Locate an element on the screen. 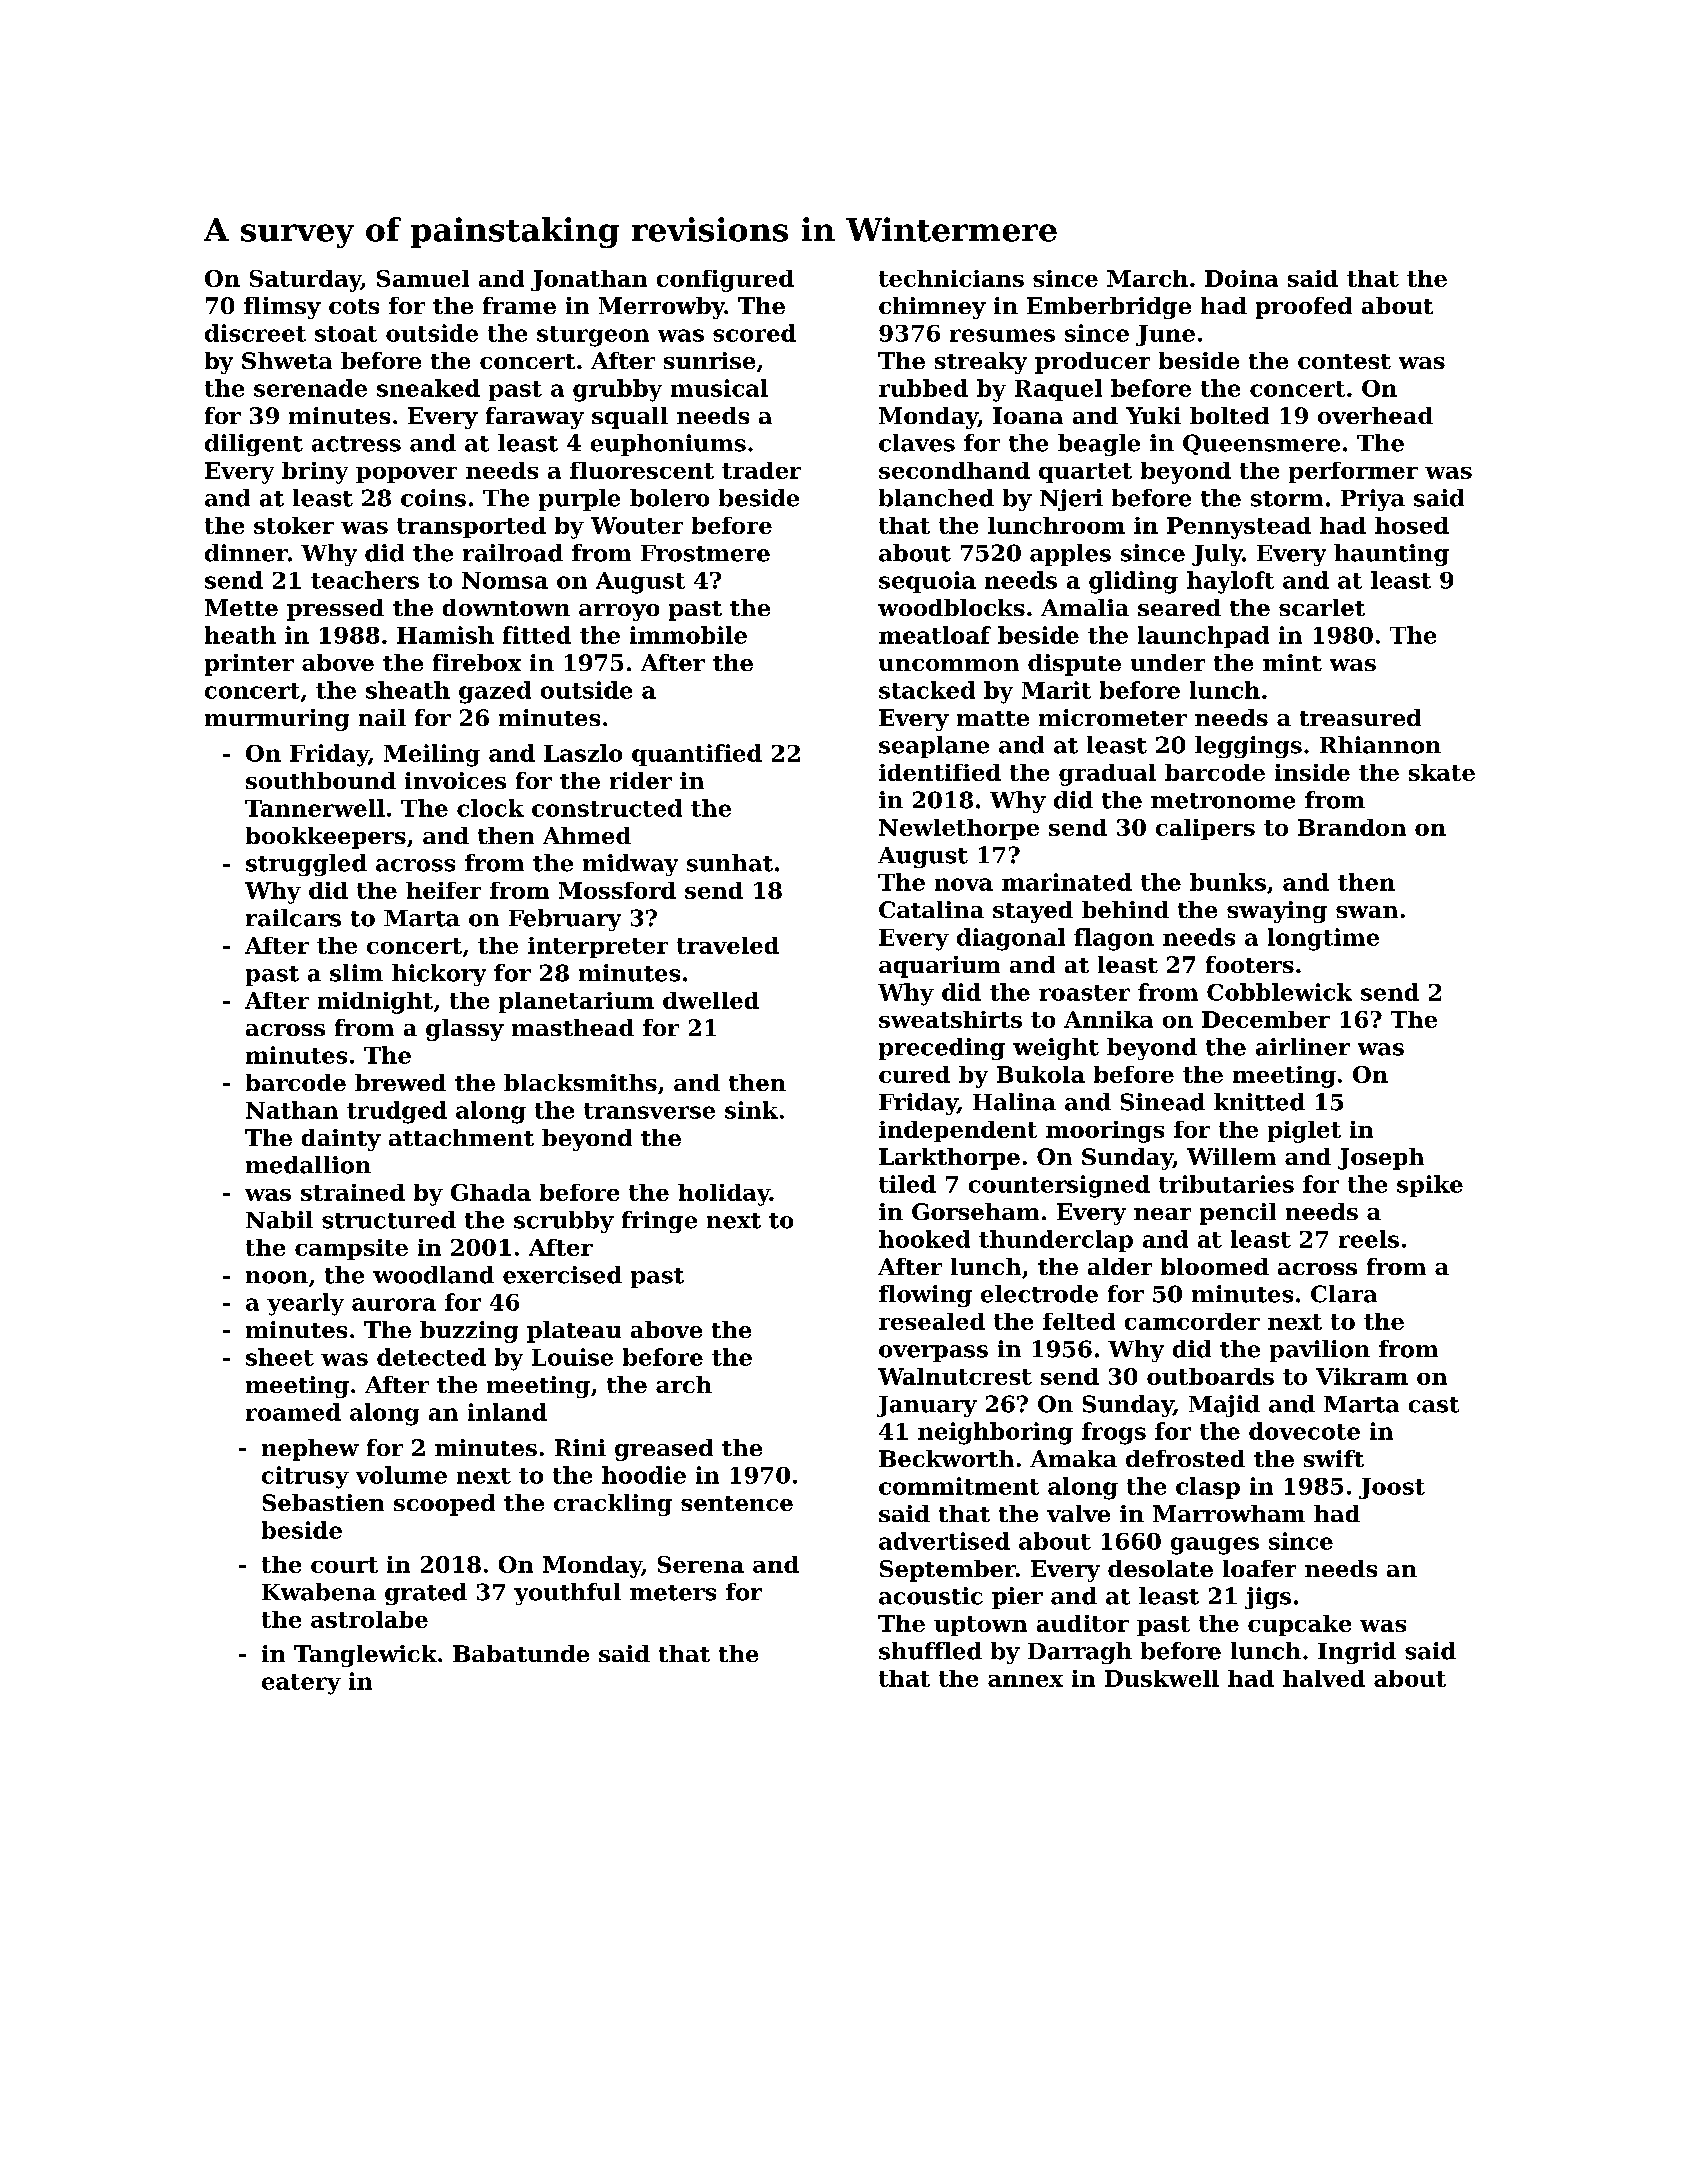 This screenshot has width=1683, height=2178. Nabil is located at coordinates (279, 1220).
